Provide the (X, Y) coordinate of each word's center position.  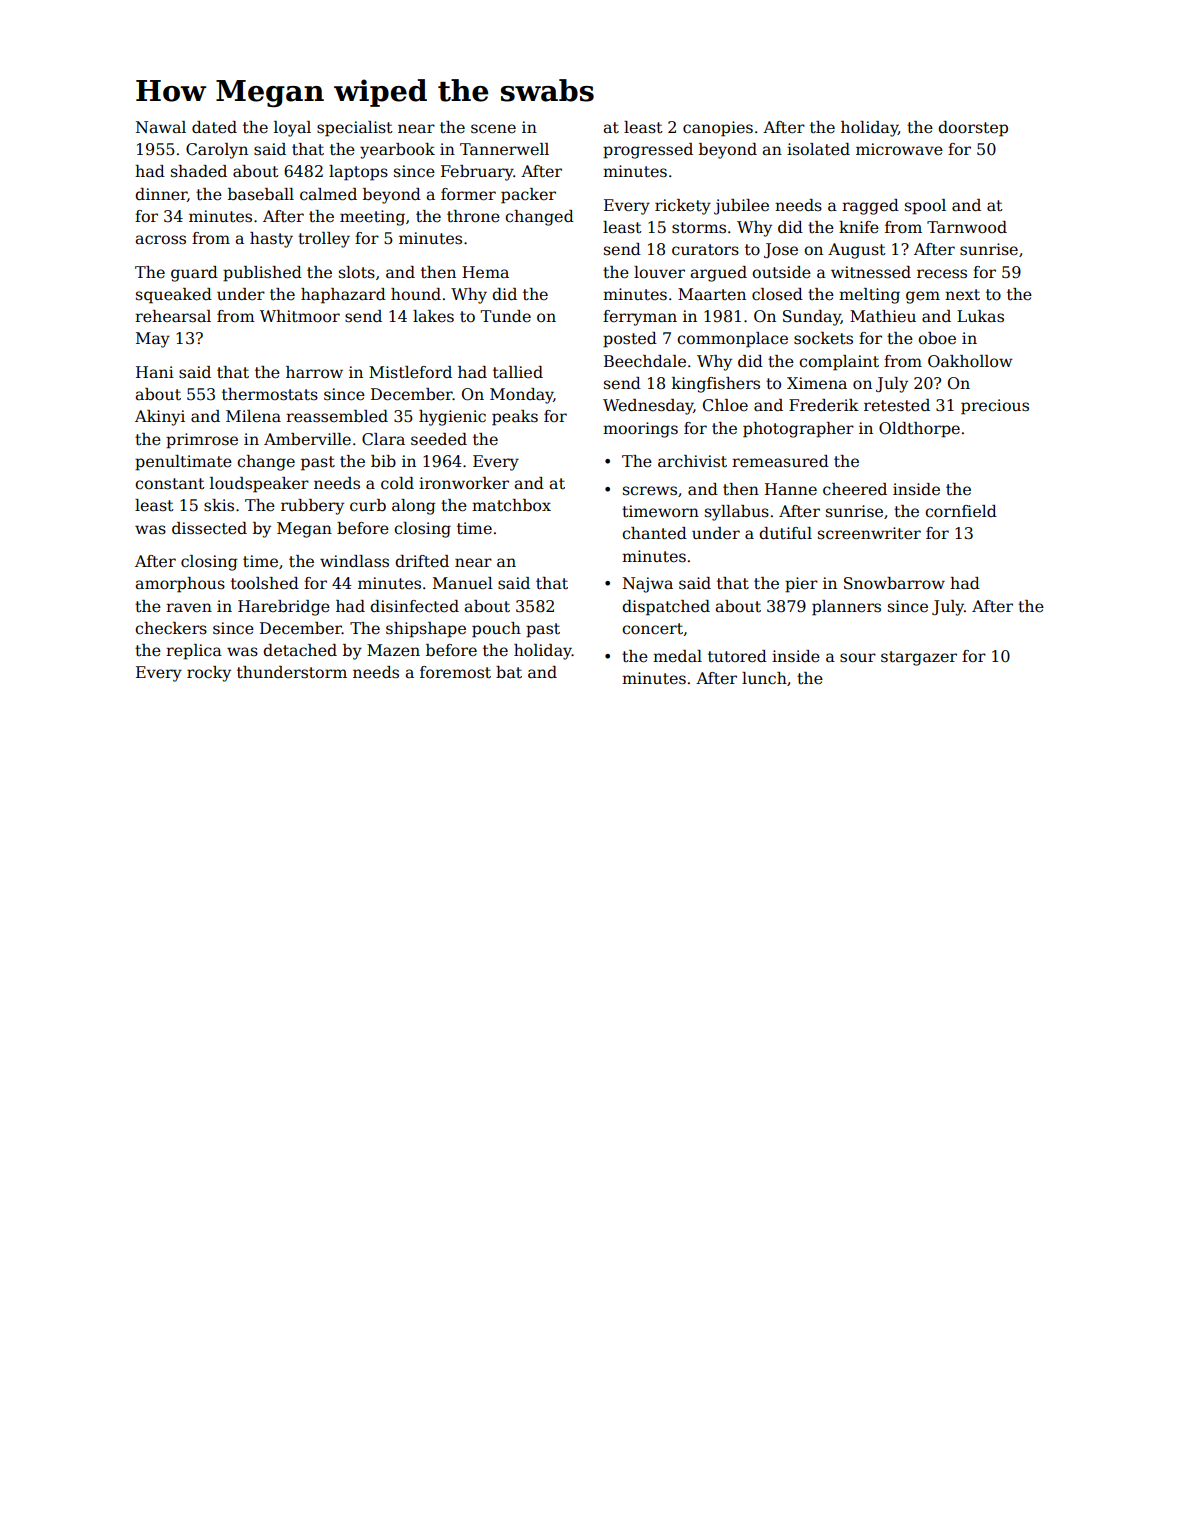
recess (942, 273)
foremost (455, 672)
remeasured (780, 461)
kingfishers (716, 385)
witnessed (871, 272)
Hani (155, 372)
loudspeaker (259, 485)
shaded (199, 171)
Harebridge (284, 608)
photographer (798, 430)
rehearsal (173, 316)
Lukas (980, 316)
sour (858, 657)
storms (699, 227)
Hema (485, 272)
